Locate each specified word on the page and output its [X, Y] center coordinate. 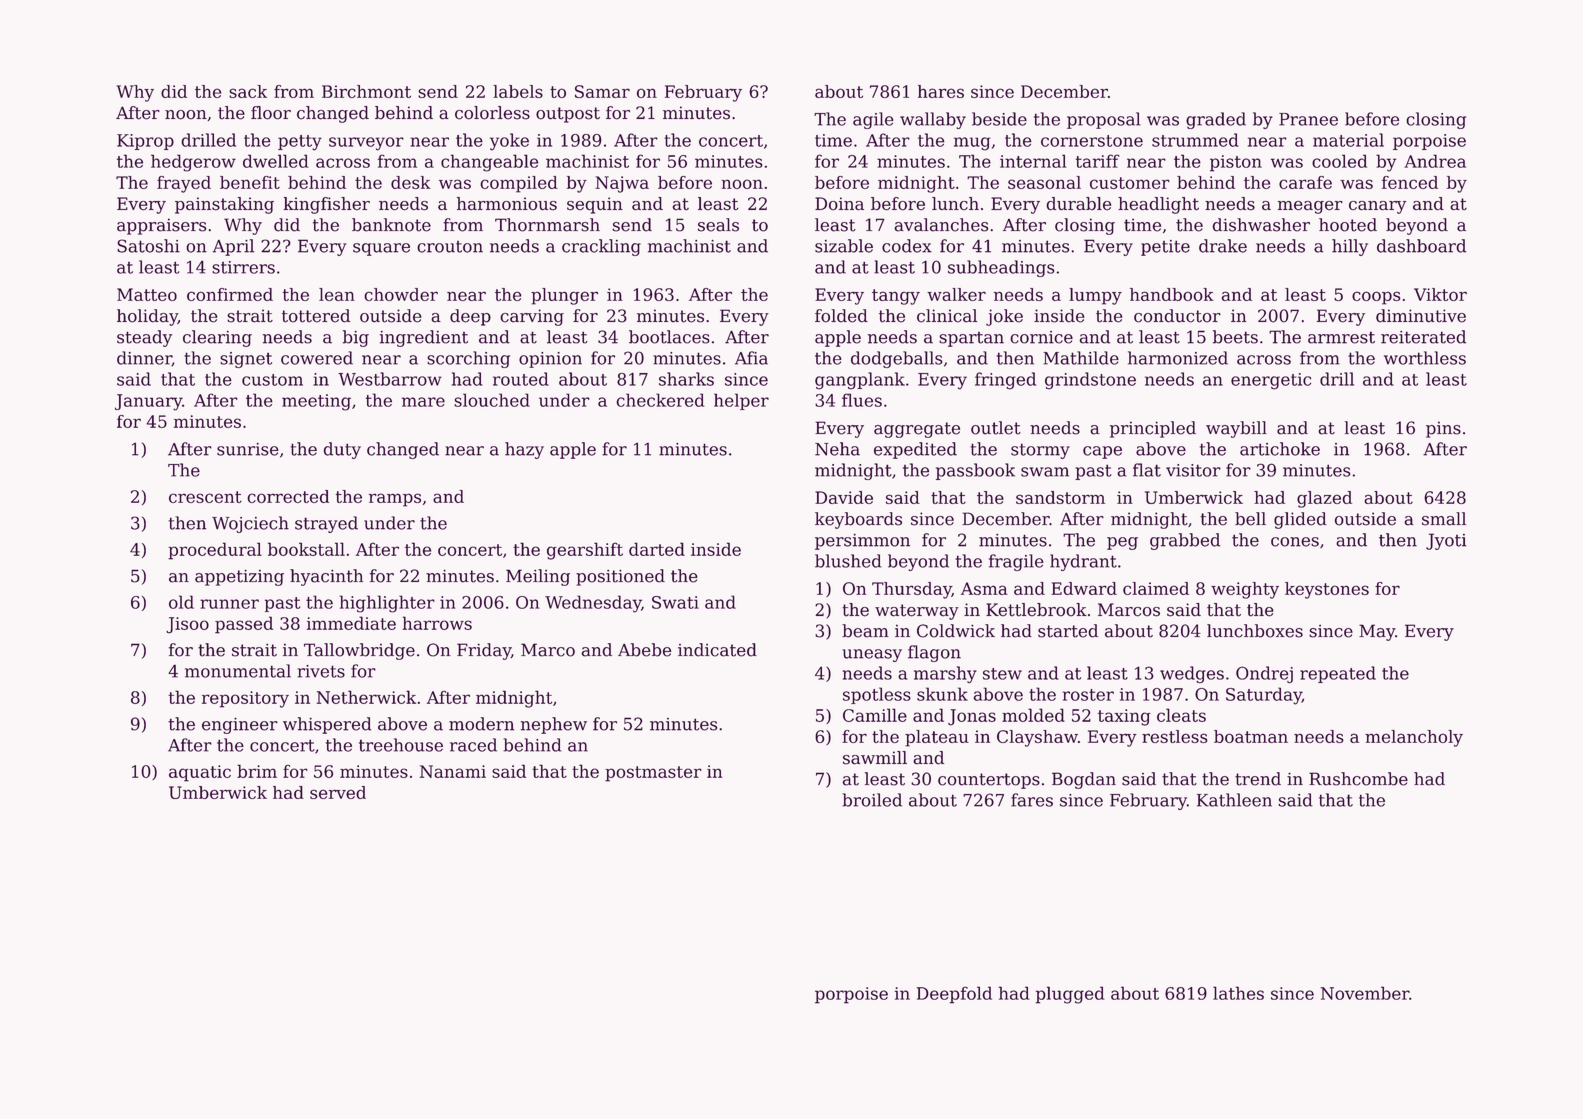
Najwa [622, 184]
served [338, 792]
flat [1147, 470]
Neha [837, 449]
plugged [1070, 995]
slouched [492, 400]
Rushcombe [1358, 779]
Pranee [1308, 119]
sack [248, 91]
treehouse [401, 745]
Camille [875, 715]
